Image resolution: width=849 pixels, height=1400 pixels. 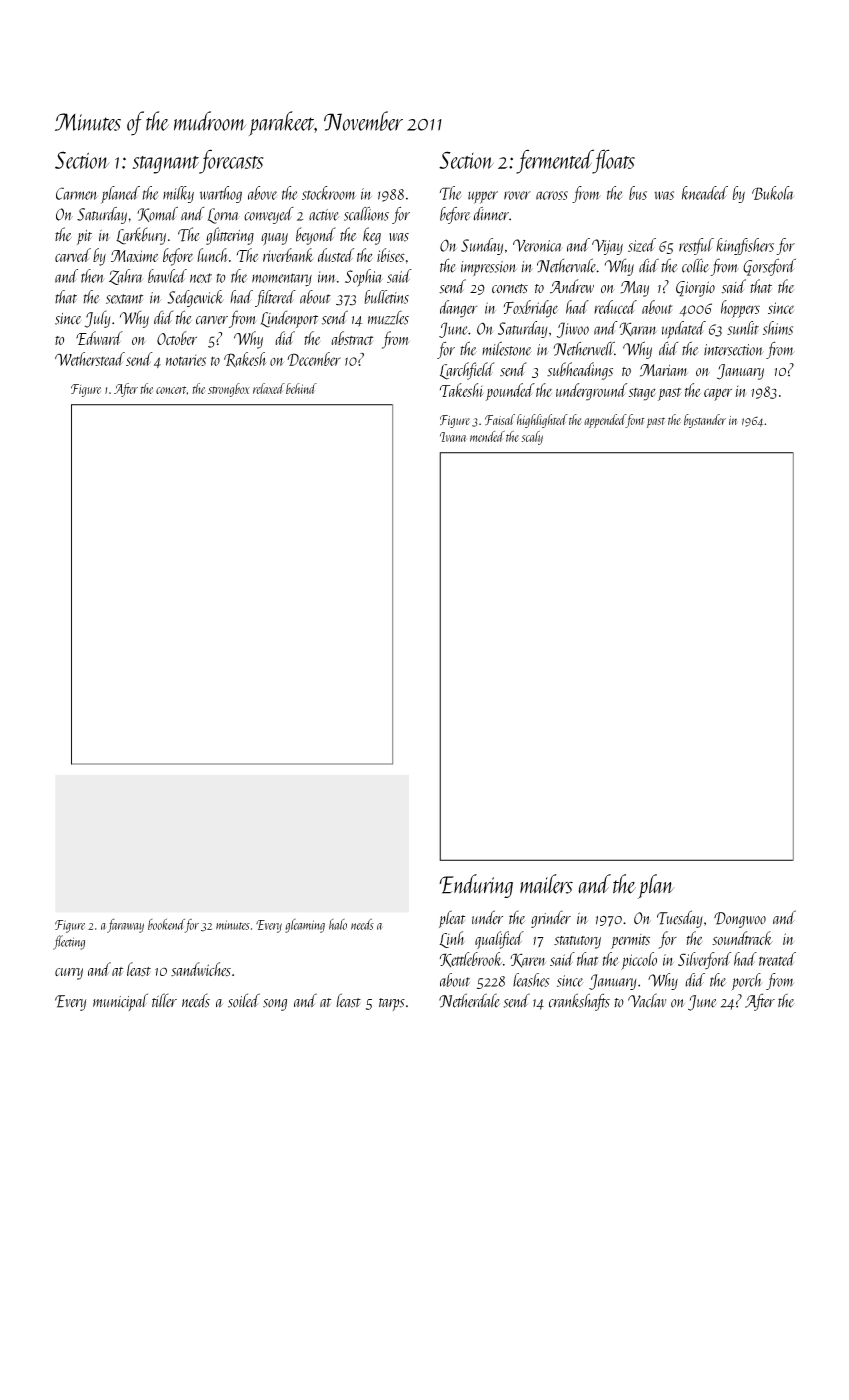 I want to click on Dongwoo, so click(x=740, y=920).
